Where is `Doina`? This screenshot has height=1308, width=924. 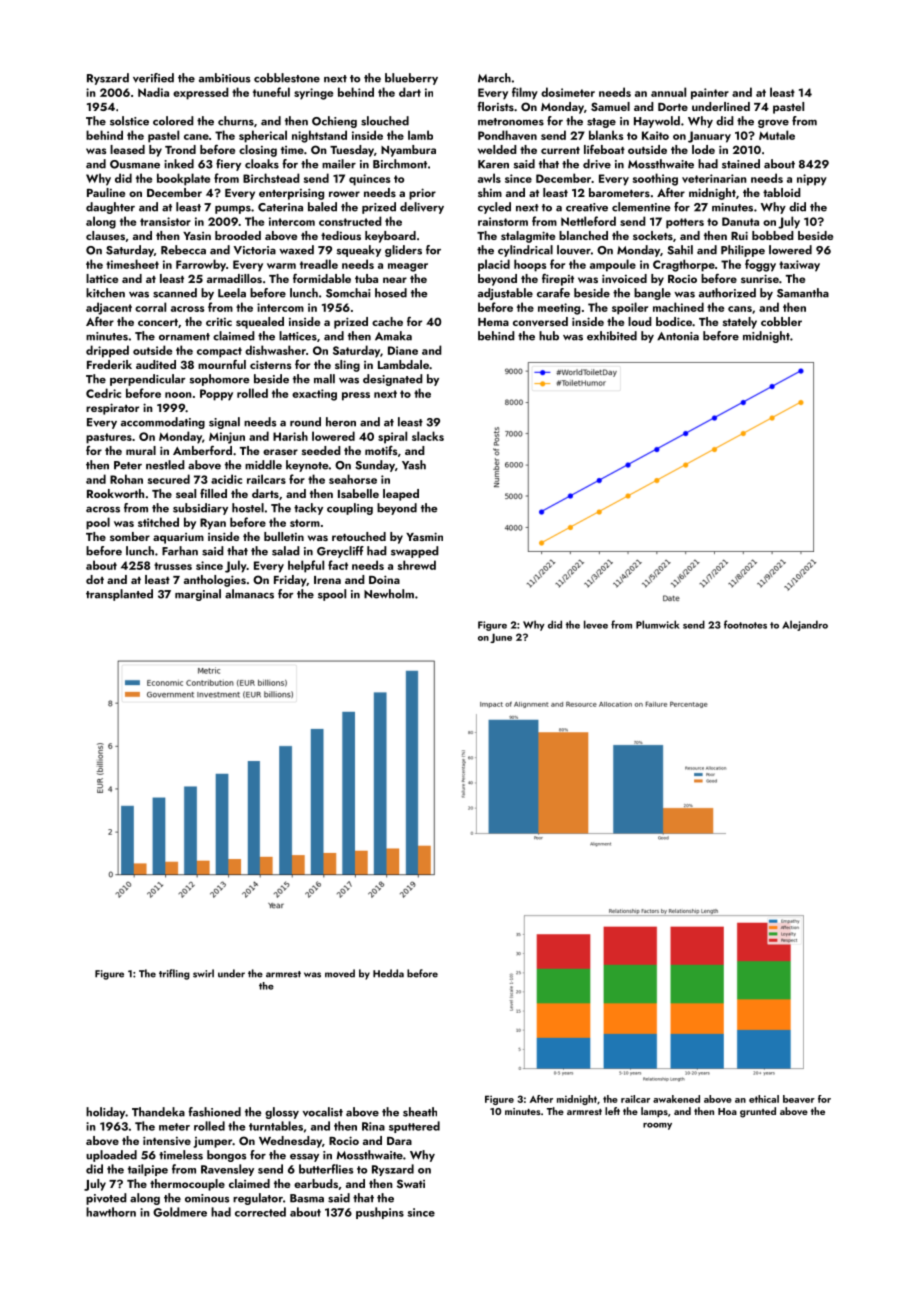 Doina is located at coordinates (384, 579).
